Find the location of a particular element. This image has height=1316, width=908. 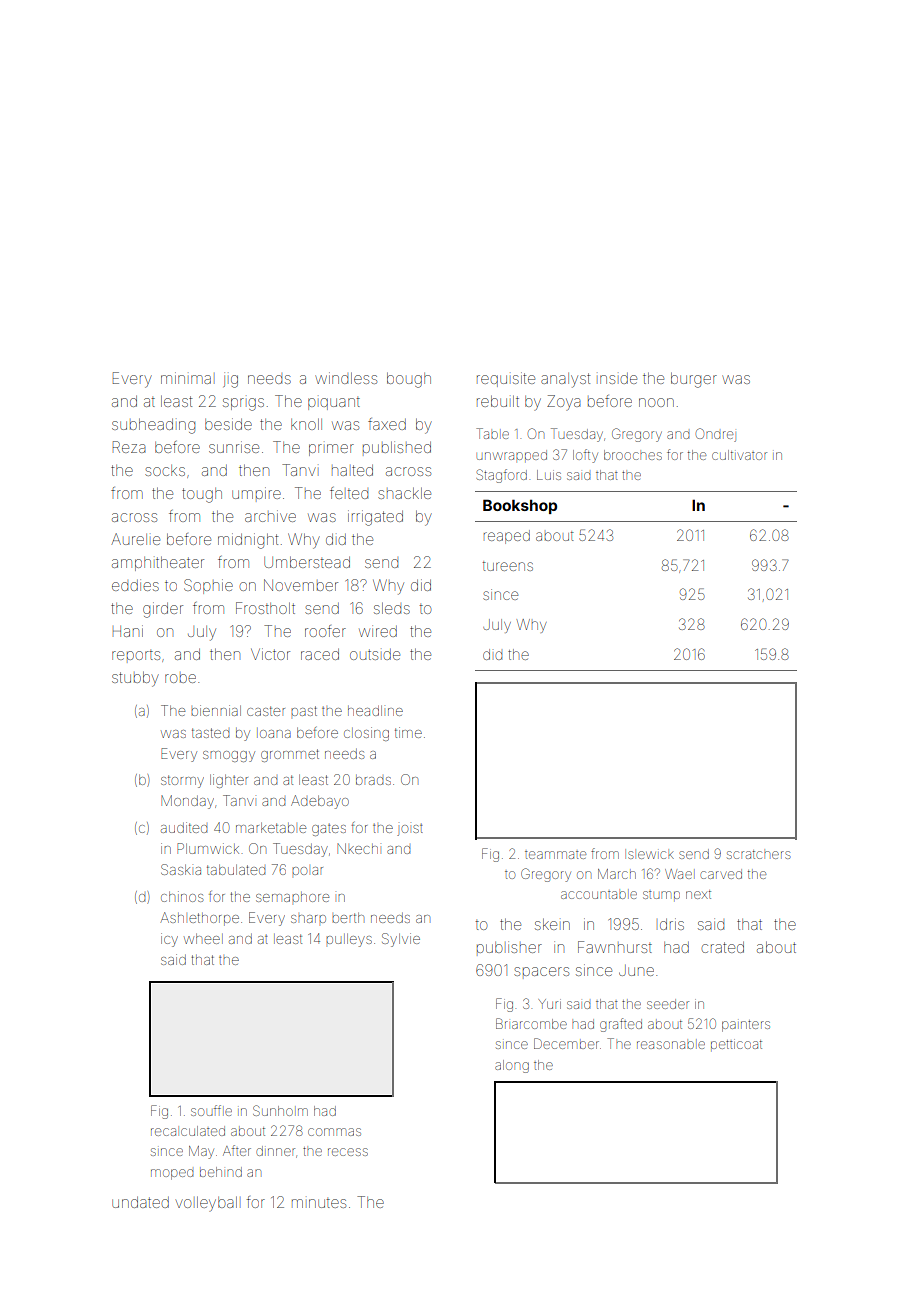

reaped is located at coordinates (507, 537).
